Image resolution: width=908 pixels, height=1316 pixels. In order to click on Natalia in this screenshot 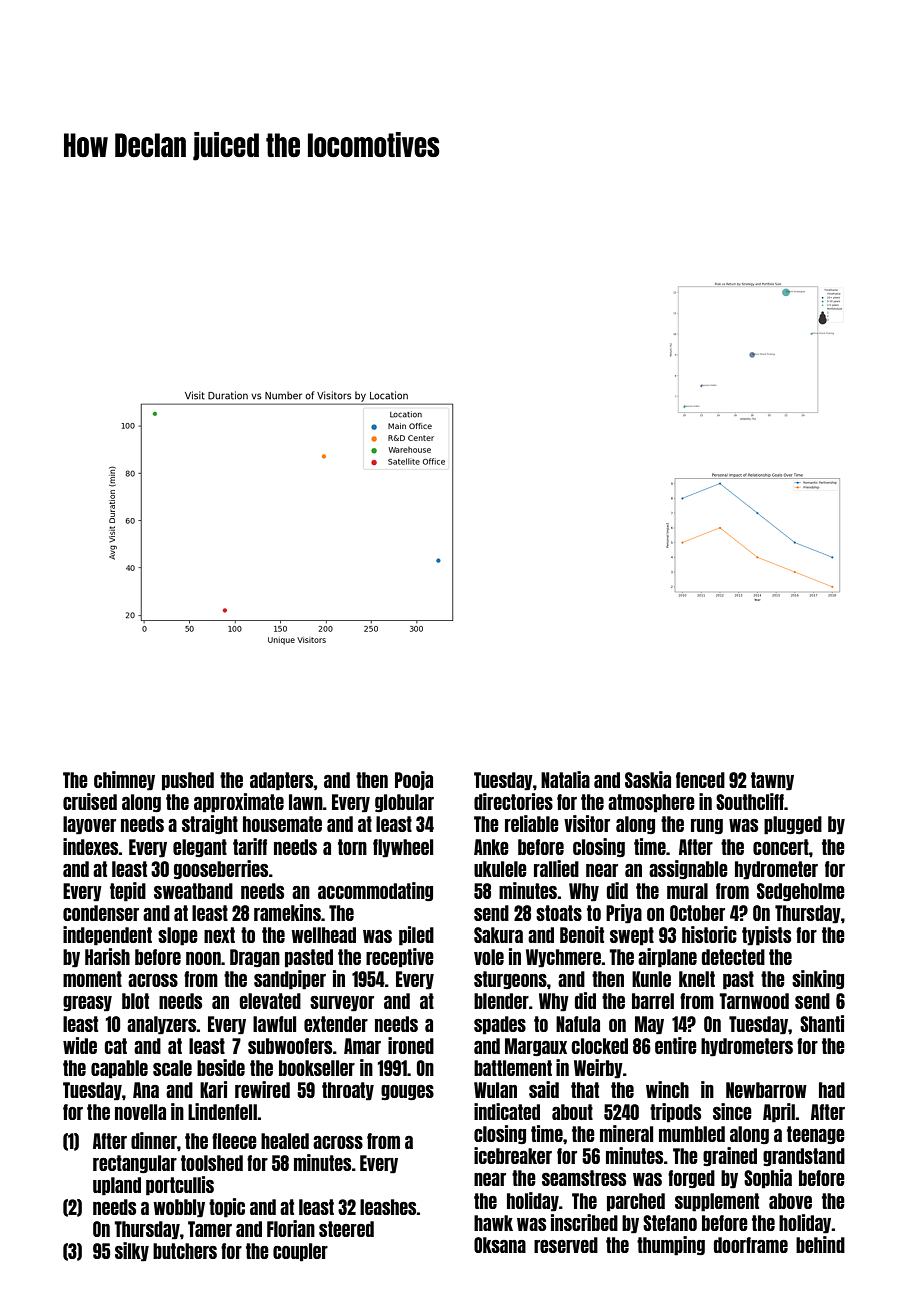, I will do `click(565, 779)`.
